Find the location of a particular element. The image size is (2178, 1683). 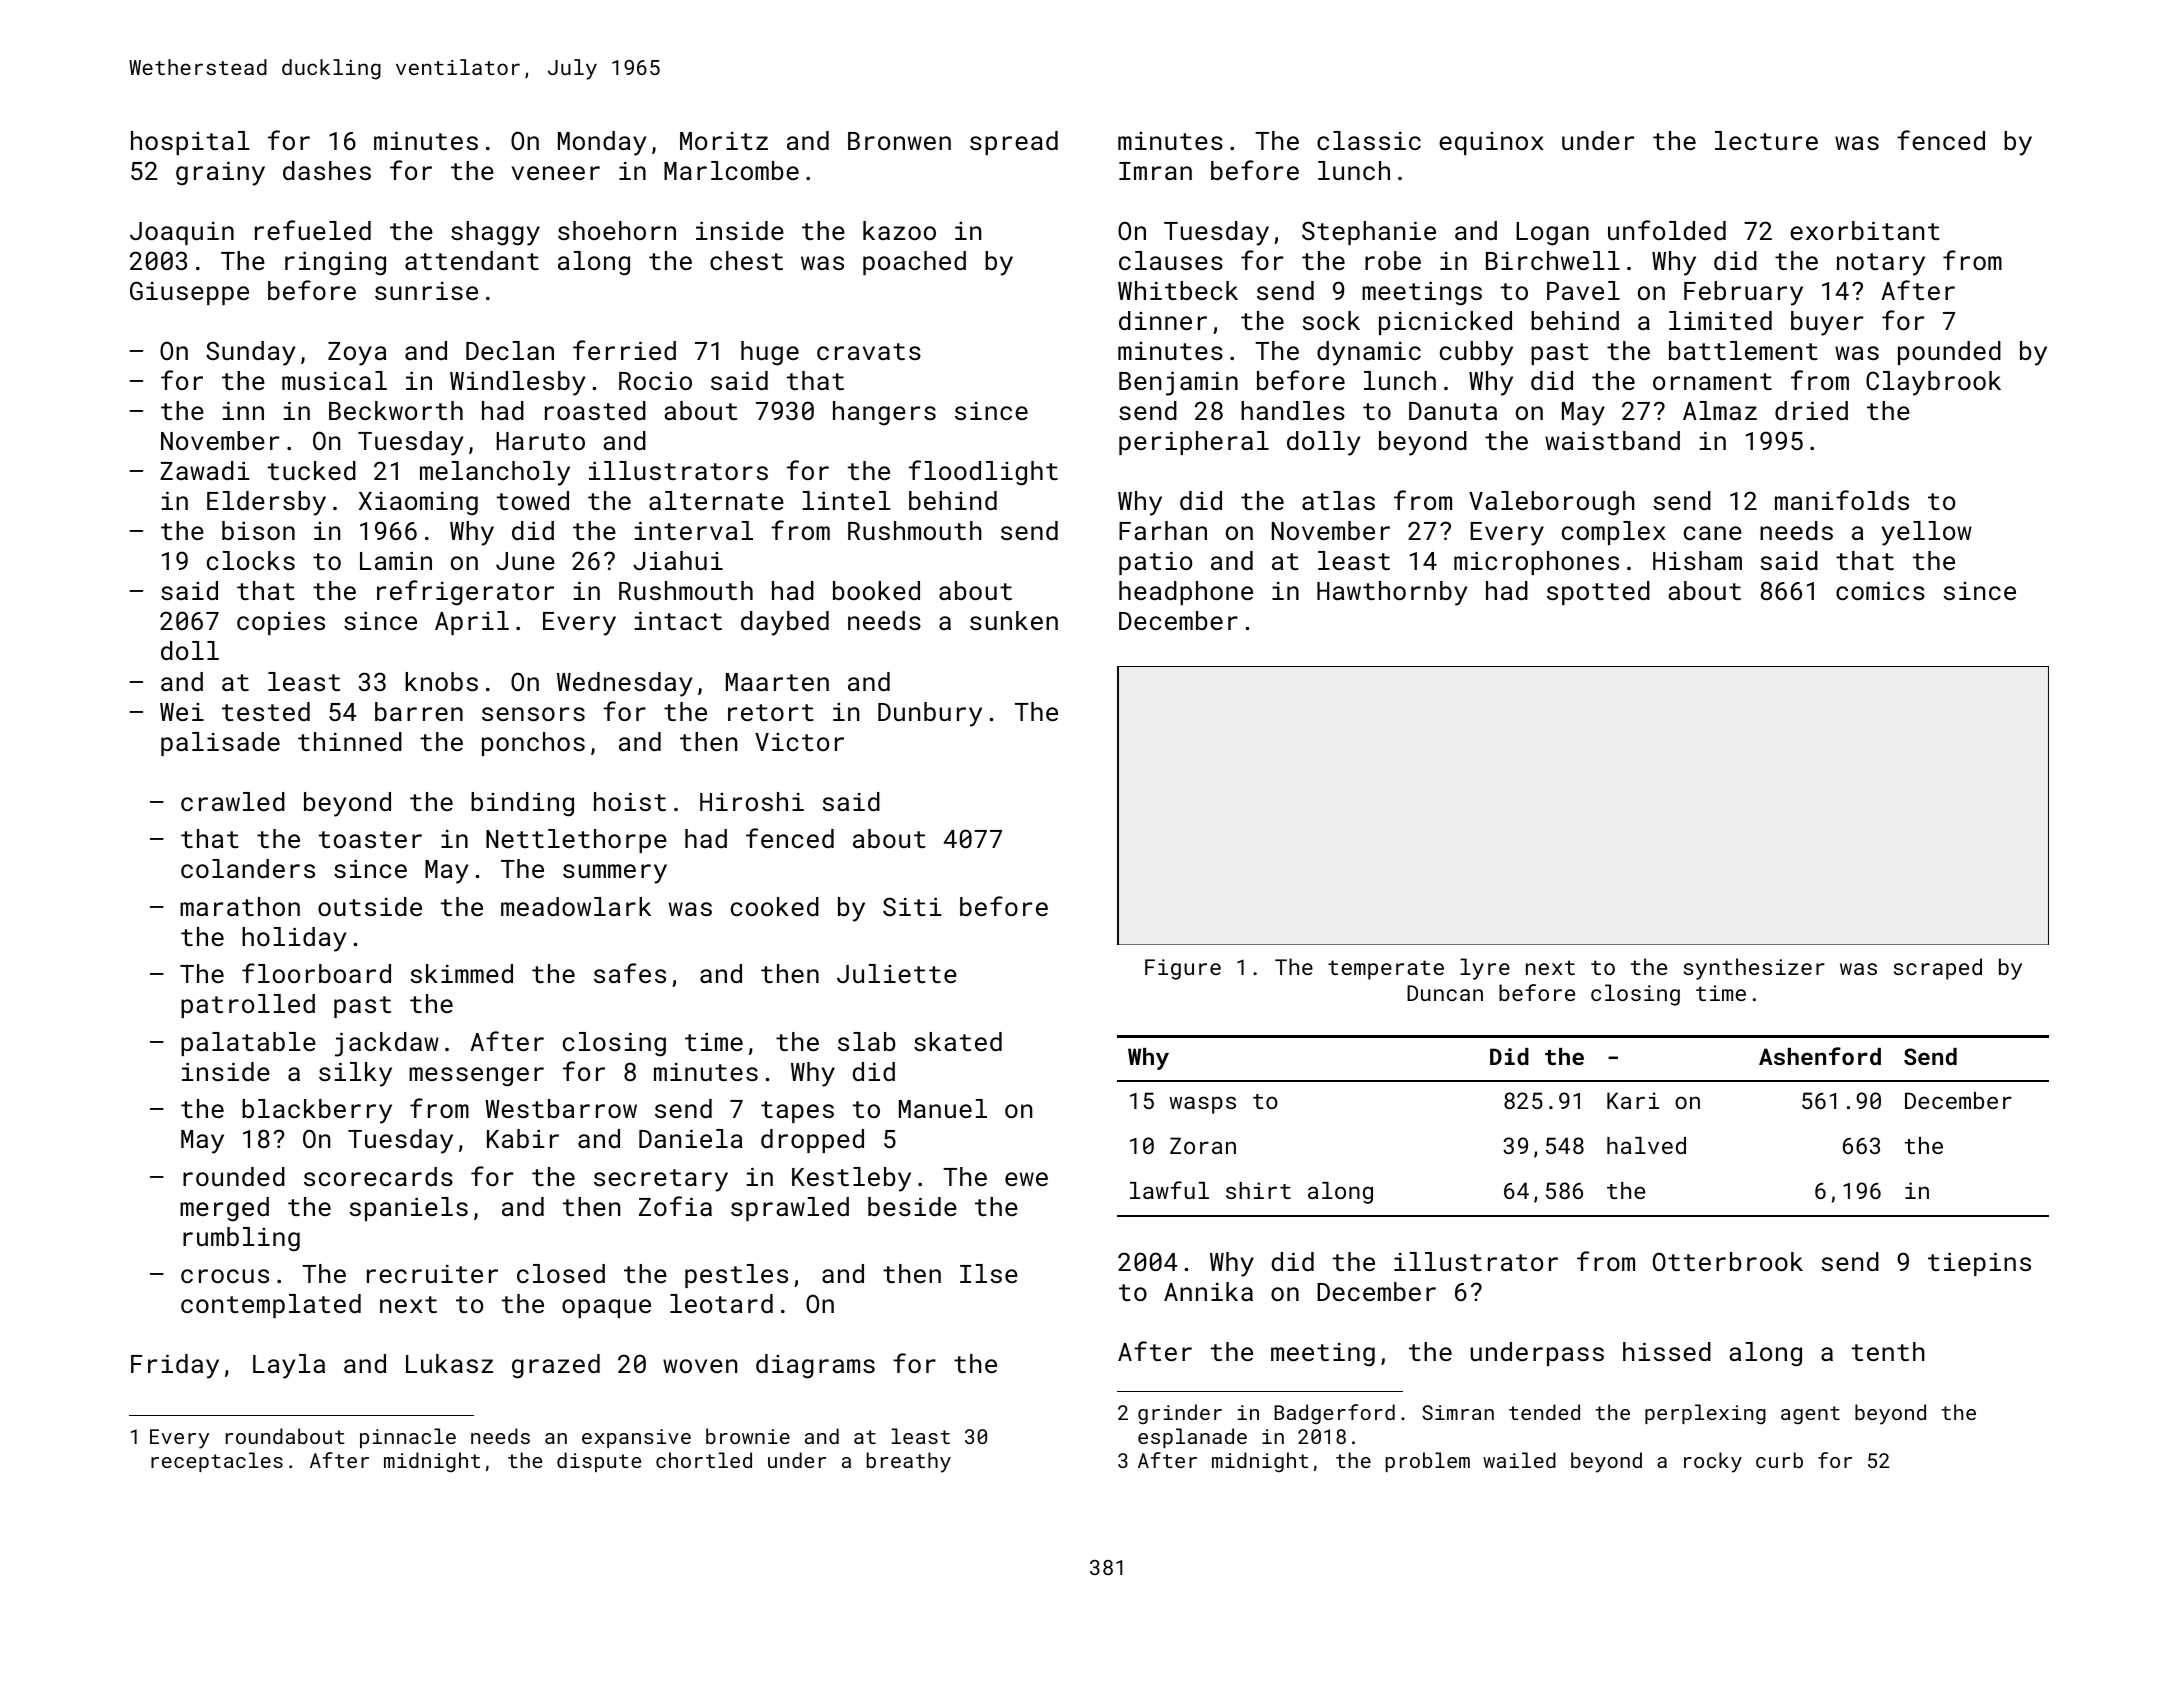

marathon is located at coordinates (240, 906).
